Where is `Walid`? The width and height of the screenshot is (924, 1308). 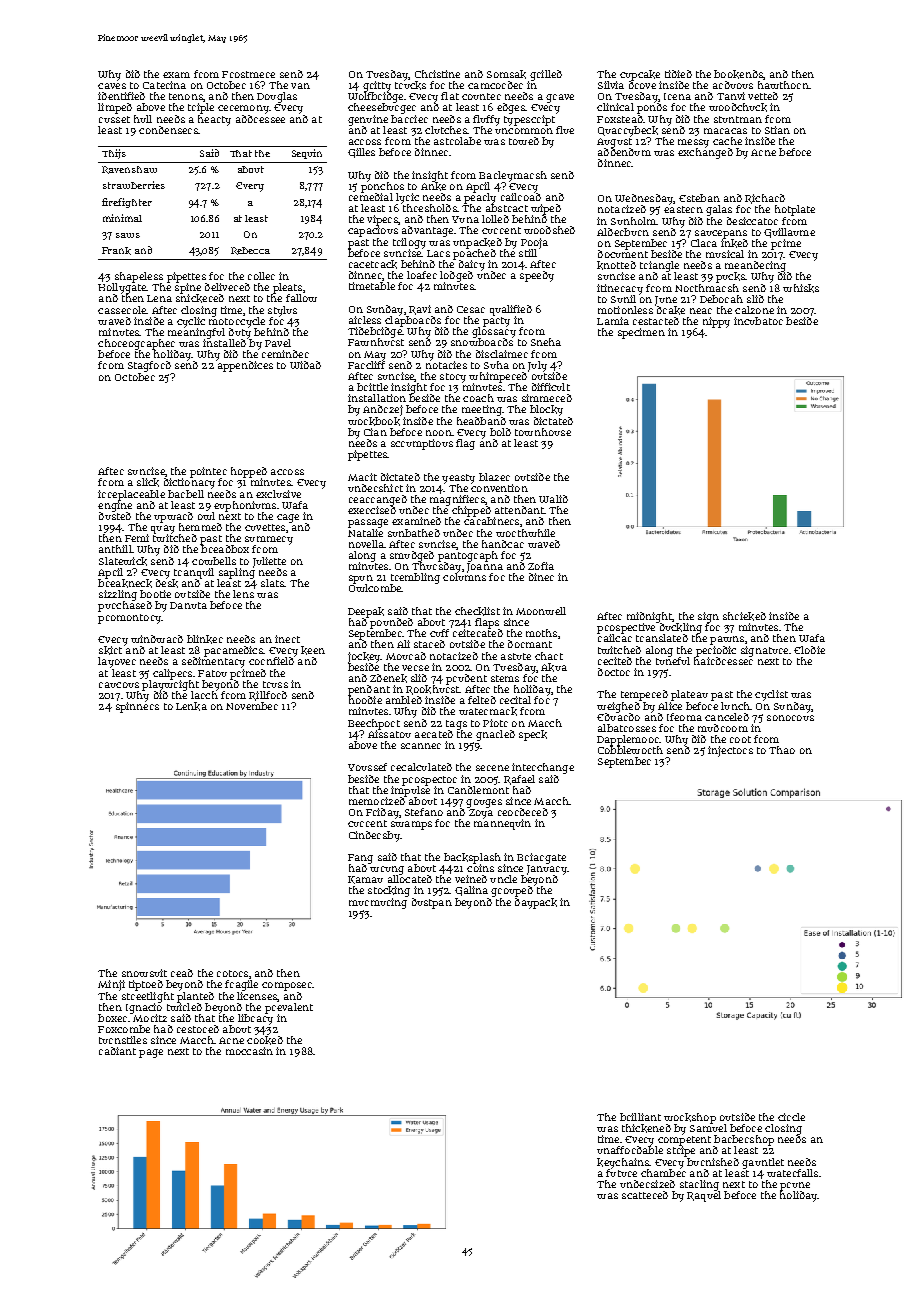
Walid is located at coordinates (553, 499).
